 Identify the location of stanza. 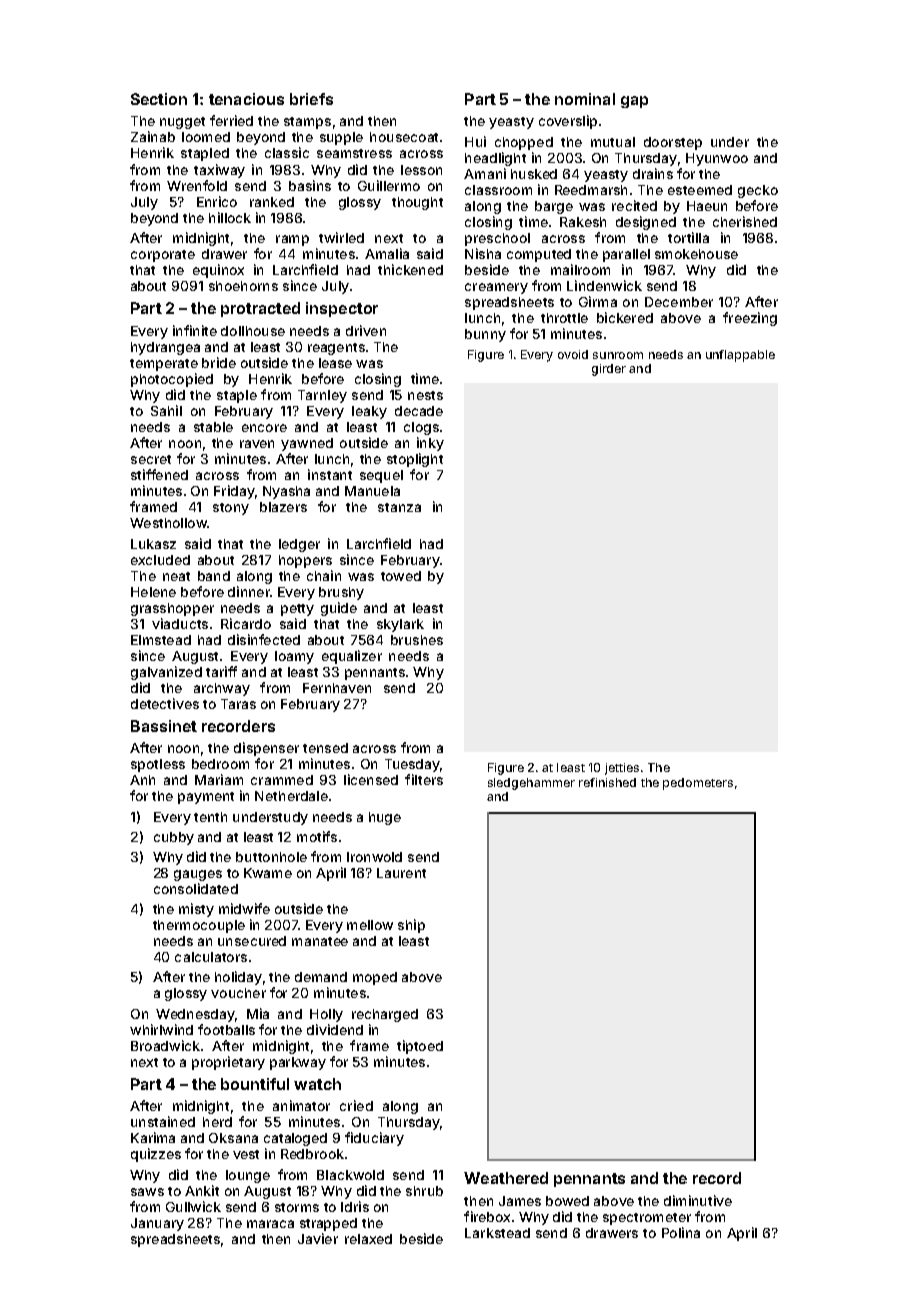
(399, 507).
